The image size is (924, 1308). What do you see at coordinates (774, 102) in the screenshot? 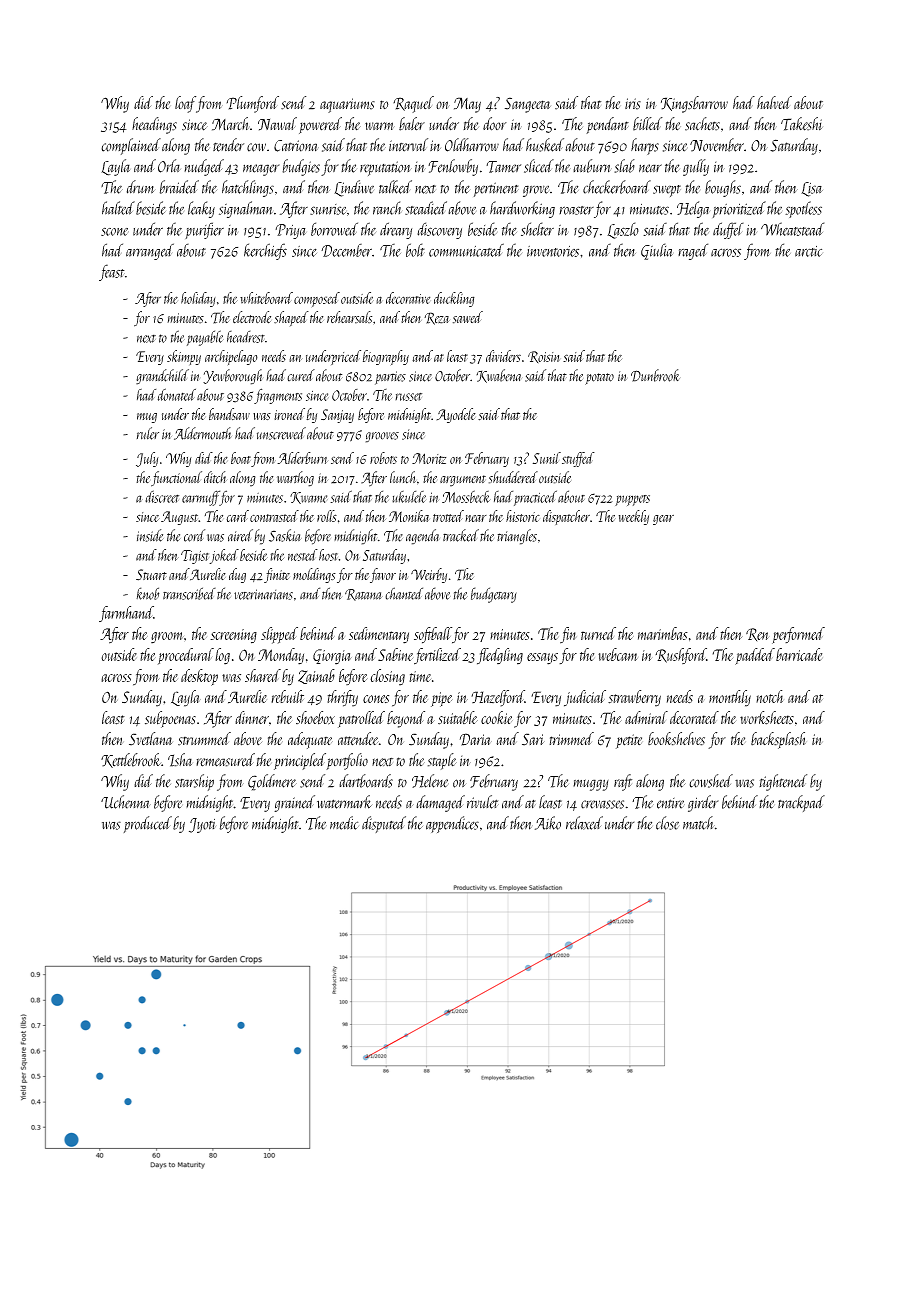
I see `halved` at bounding box center [774, 102].
